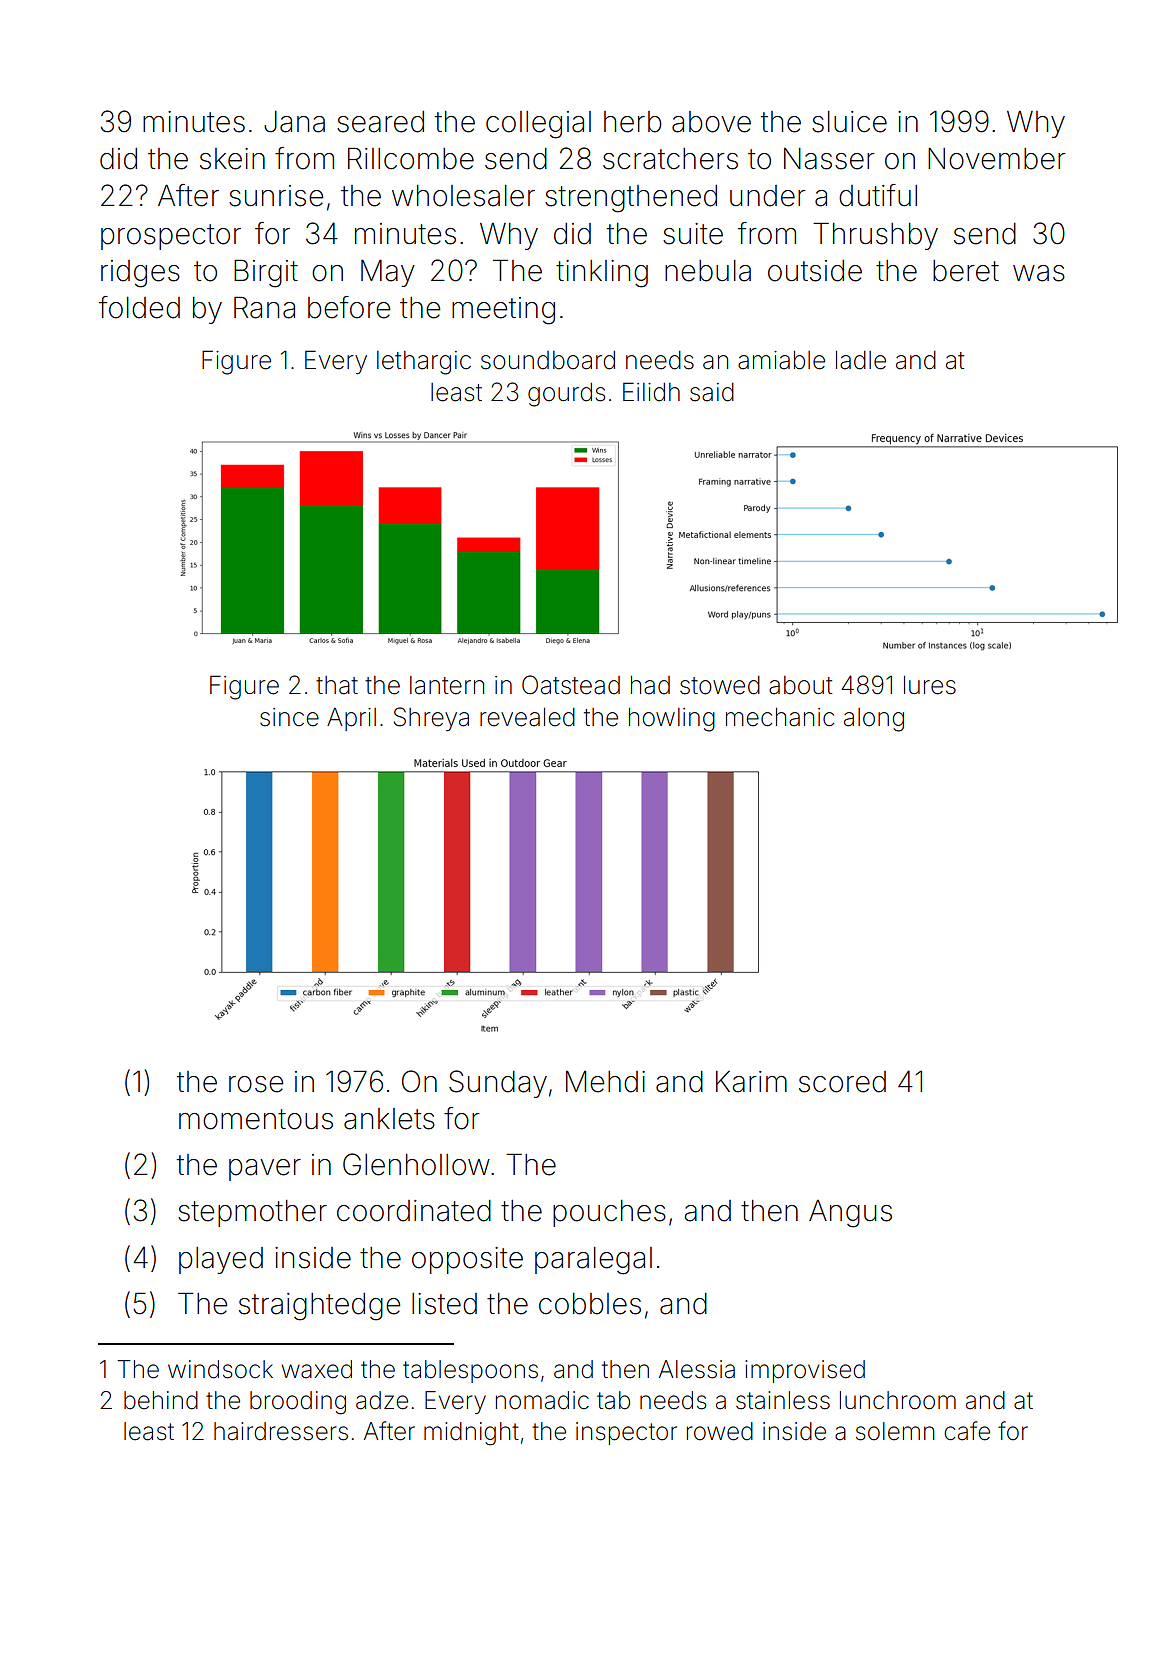 This image has height=1654, width=1165. I want to click on gourds, so click(566, 395).
